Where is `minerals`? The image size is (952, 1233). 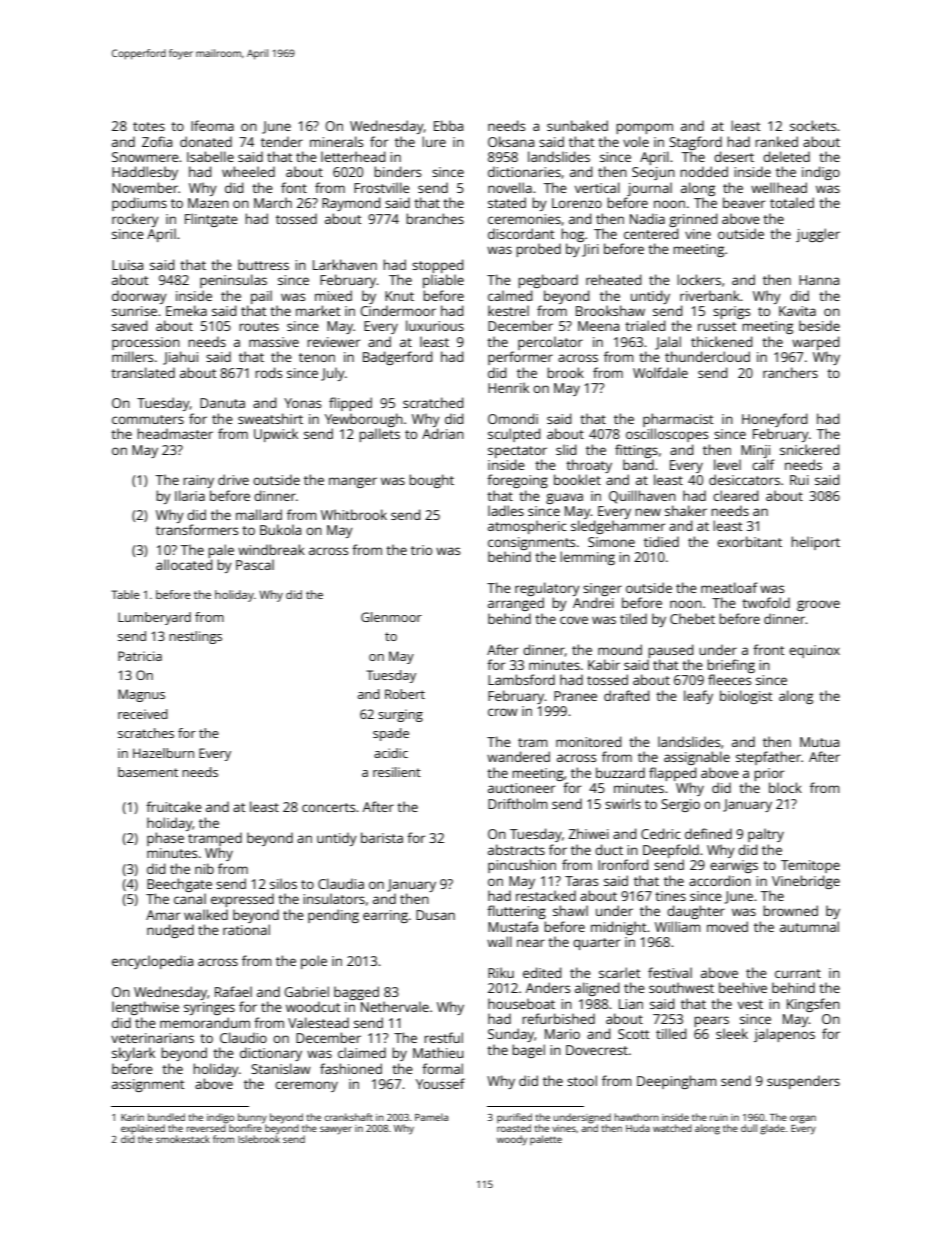
minerals is located at coordinates (336, 141).
